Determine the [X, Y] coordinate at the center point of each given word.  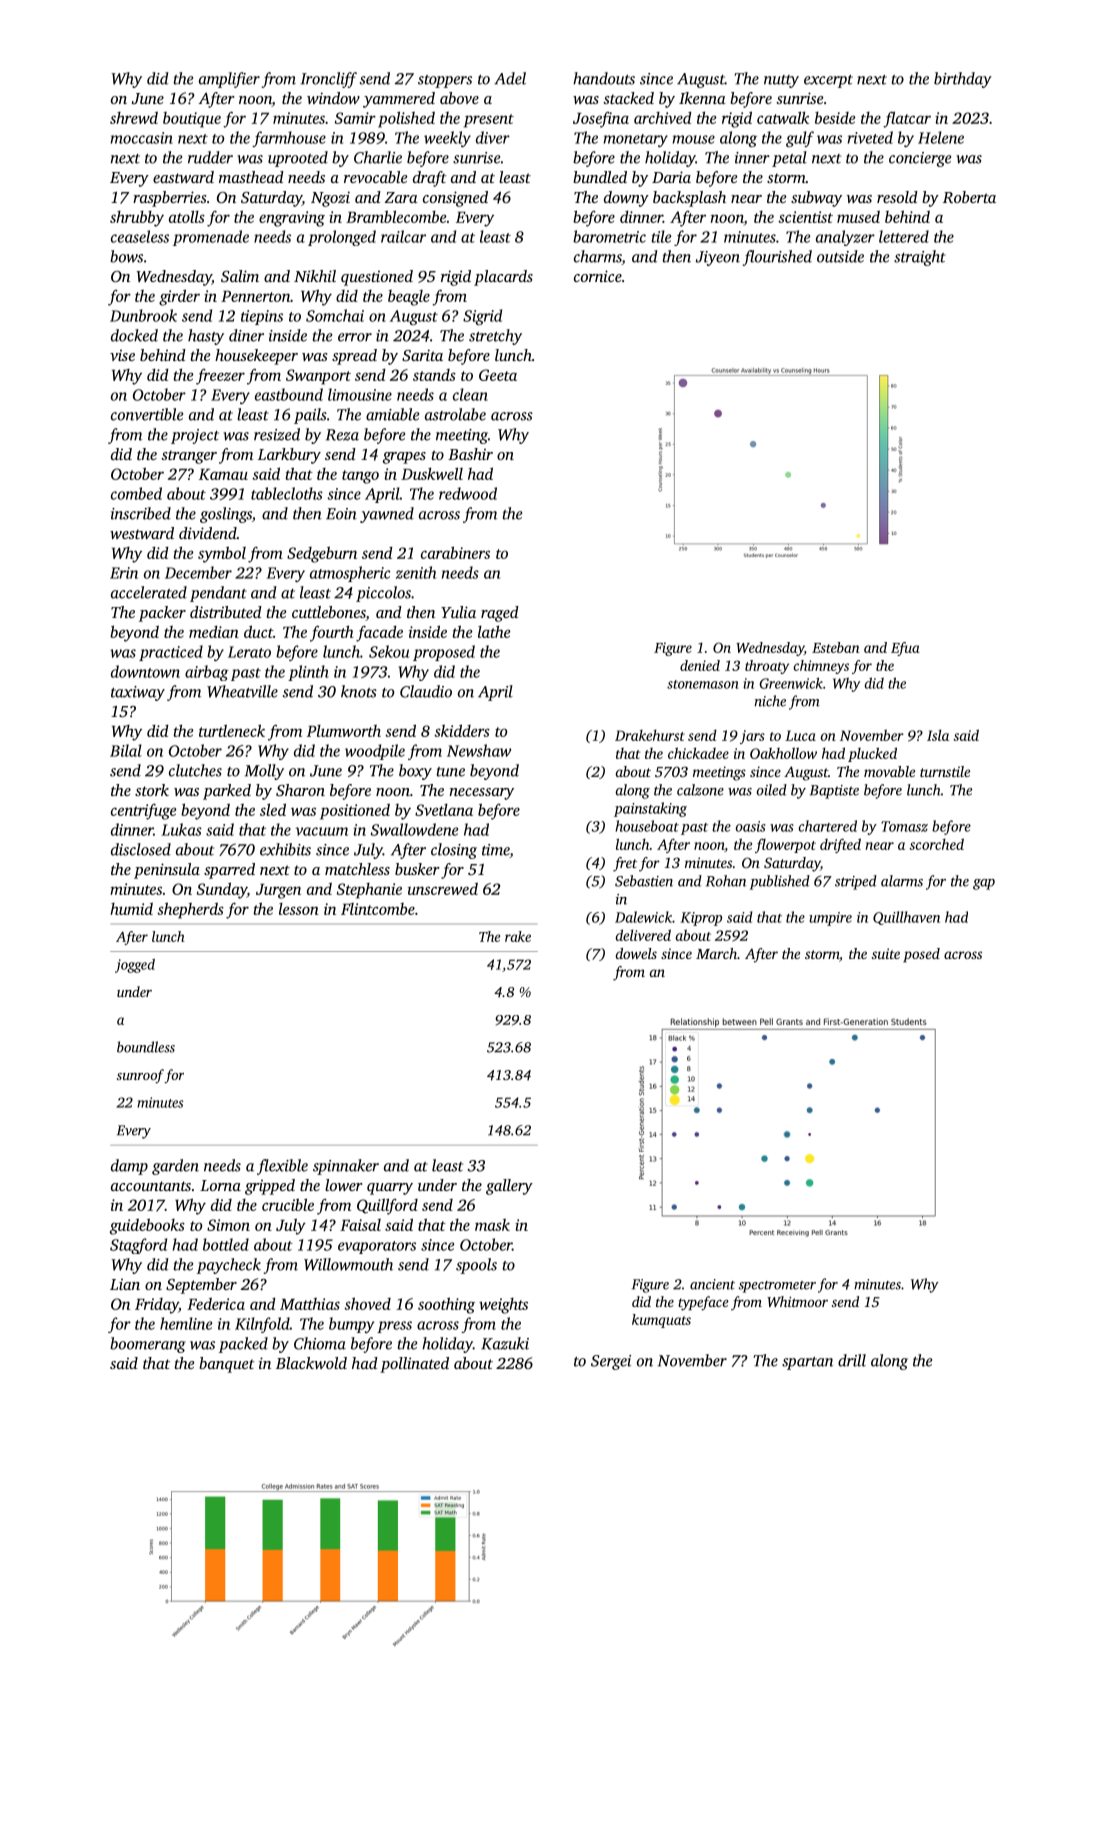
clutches [195, 770]
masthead [251, 177]
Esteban [836, 647]
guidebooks [147, 1226]
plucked [872, 754]
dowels [636, 953]
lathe [494, 631]
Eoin [341, 514]
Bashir [470, 454]
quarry [390, 1189]
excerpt [828, 81]
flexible [282, 1167]
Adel [510, 78]
